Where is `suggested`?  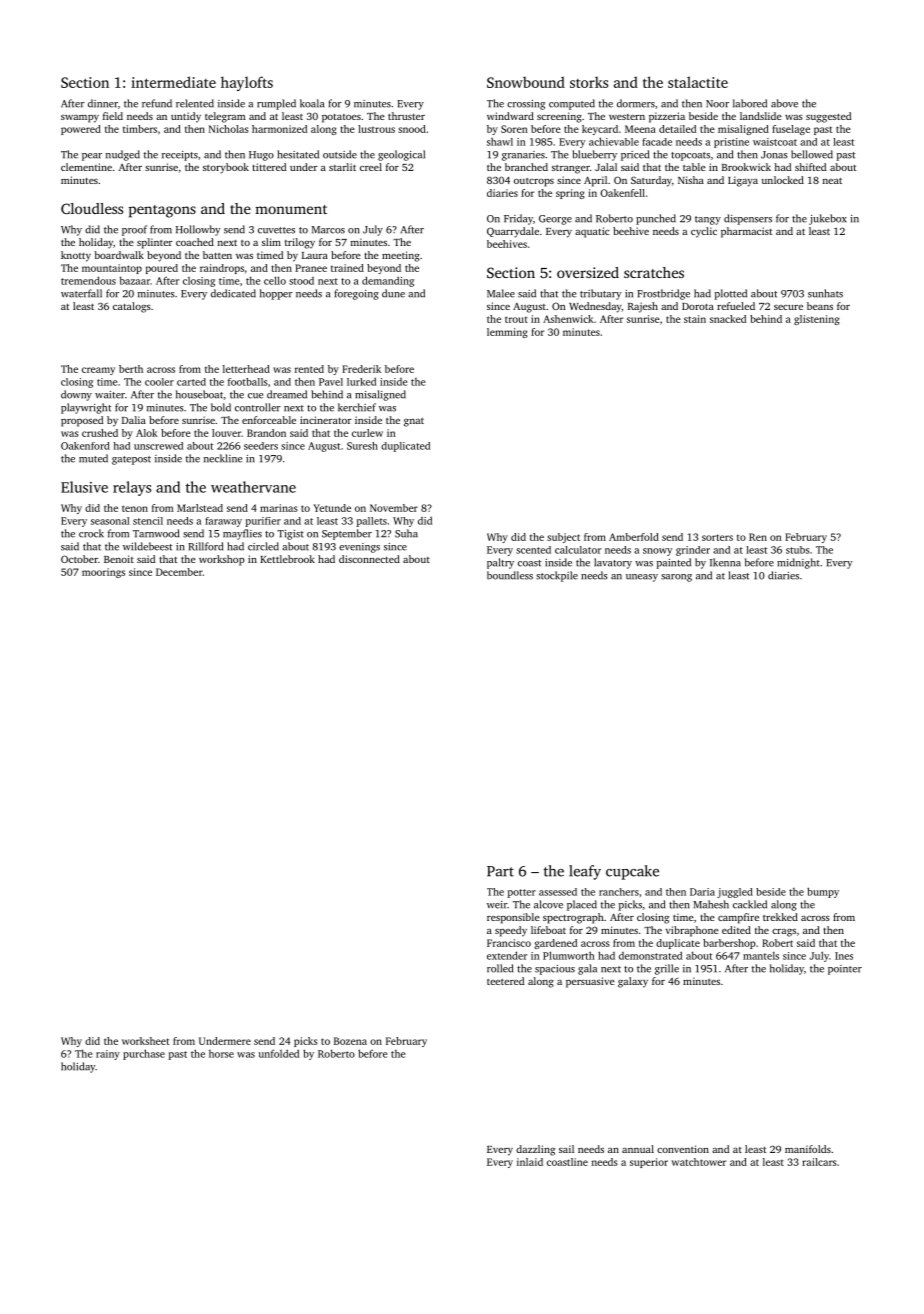
suggested is located at coordinates (828, 117).
